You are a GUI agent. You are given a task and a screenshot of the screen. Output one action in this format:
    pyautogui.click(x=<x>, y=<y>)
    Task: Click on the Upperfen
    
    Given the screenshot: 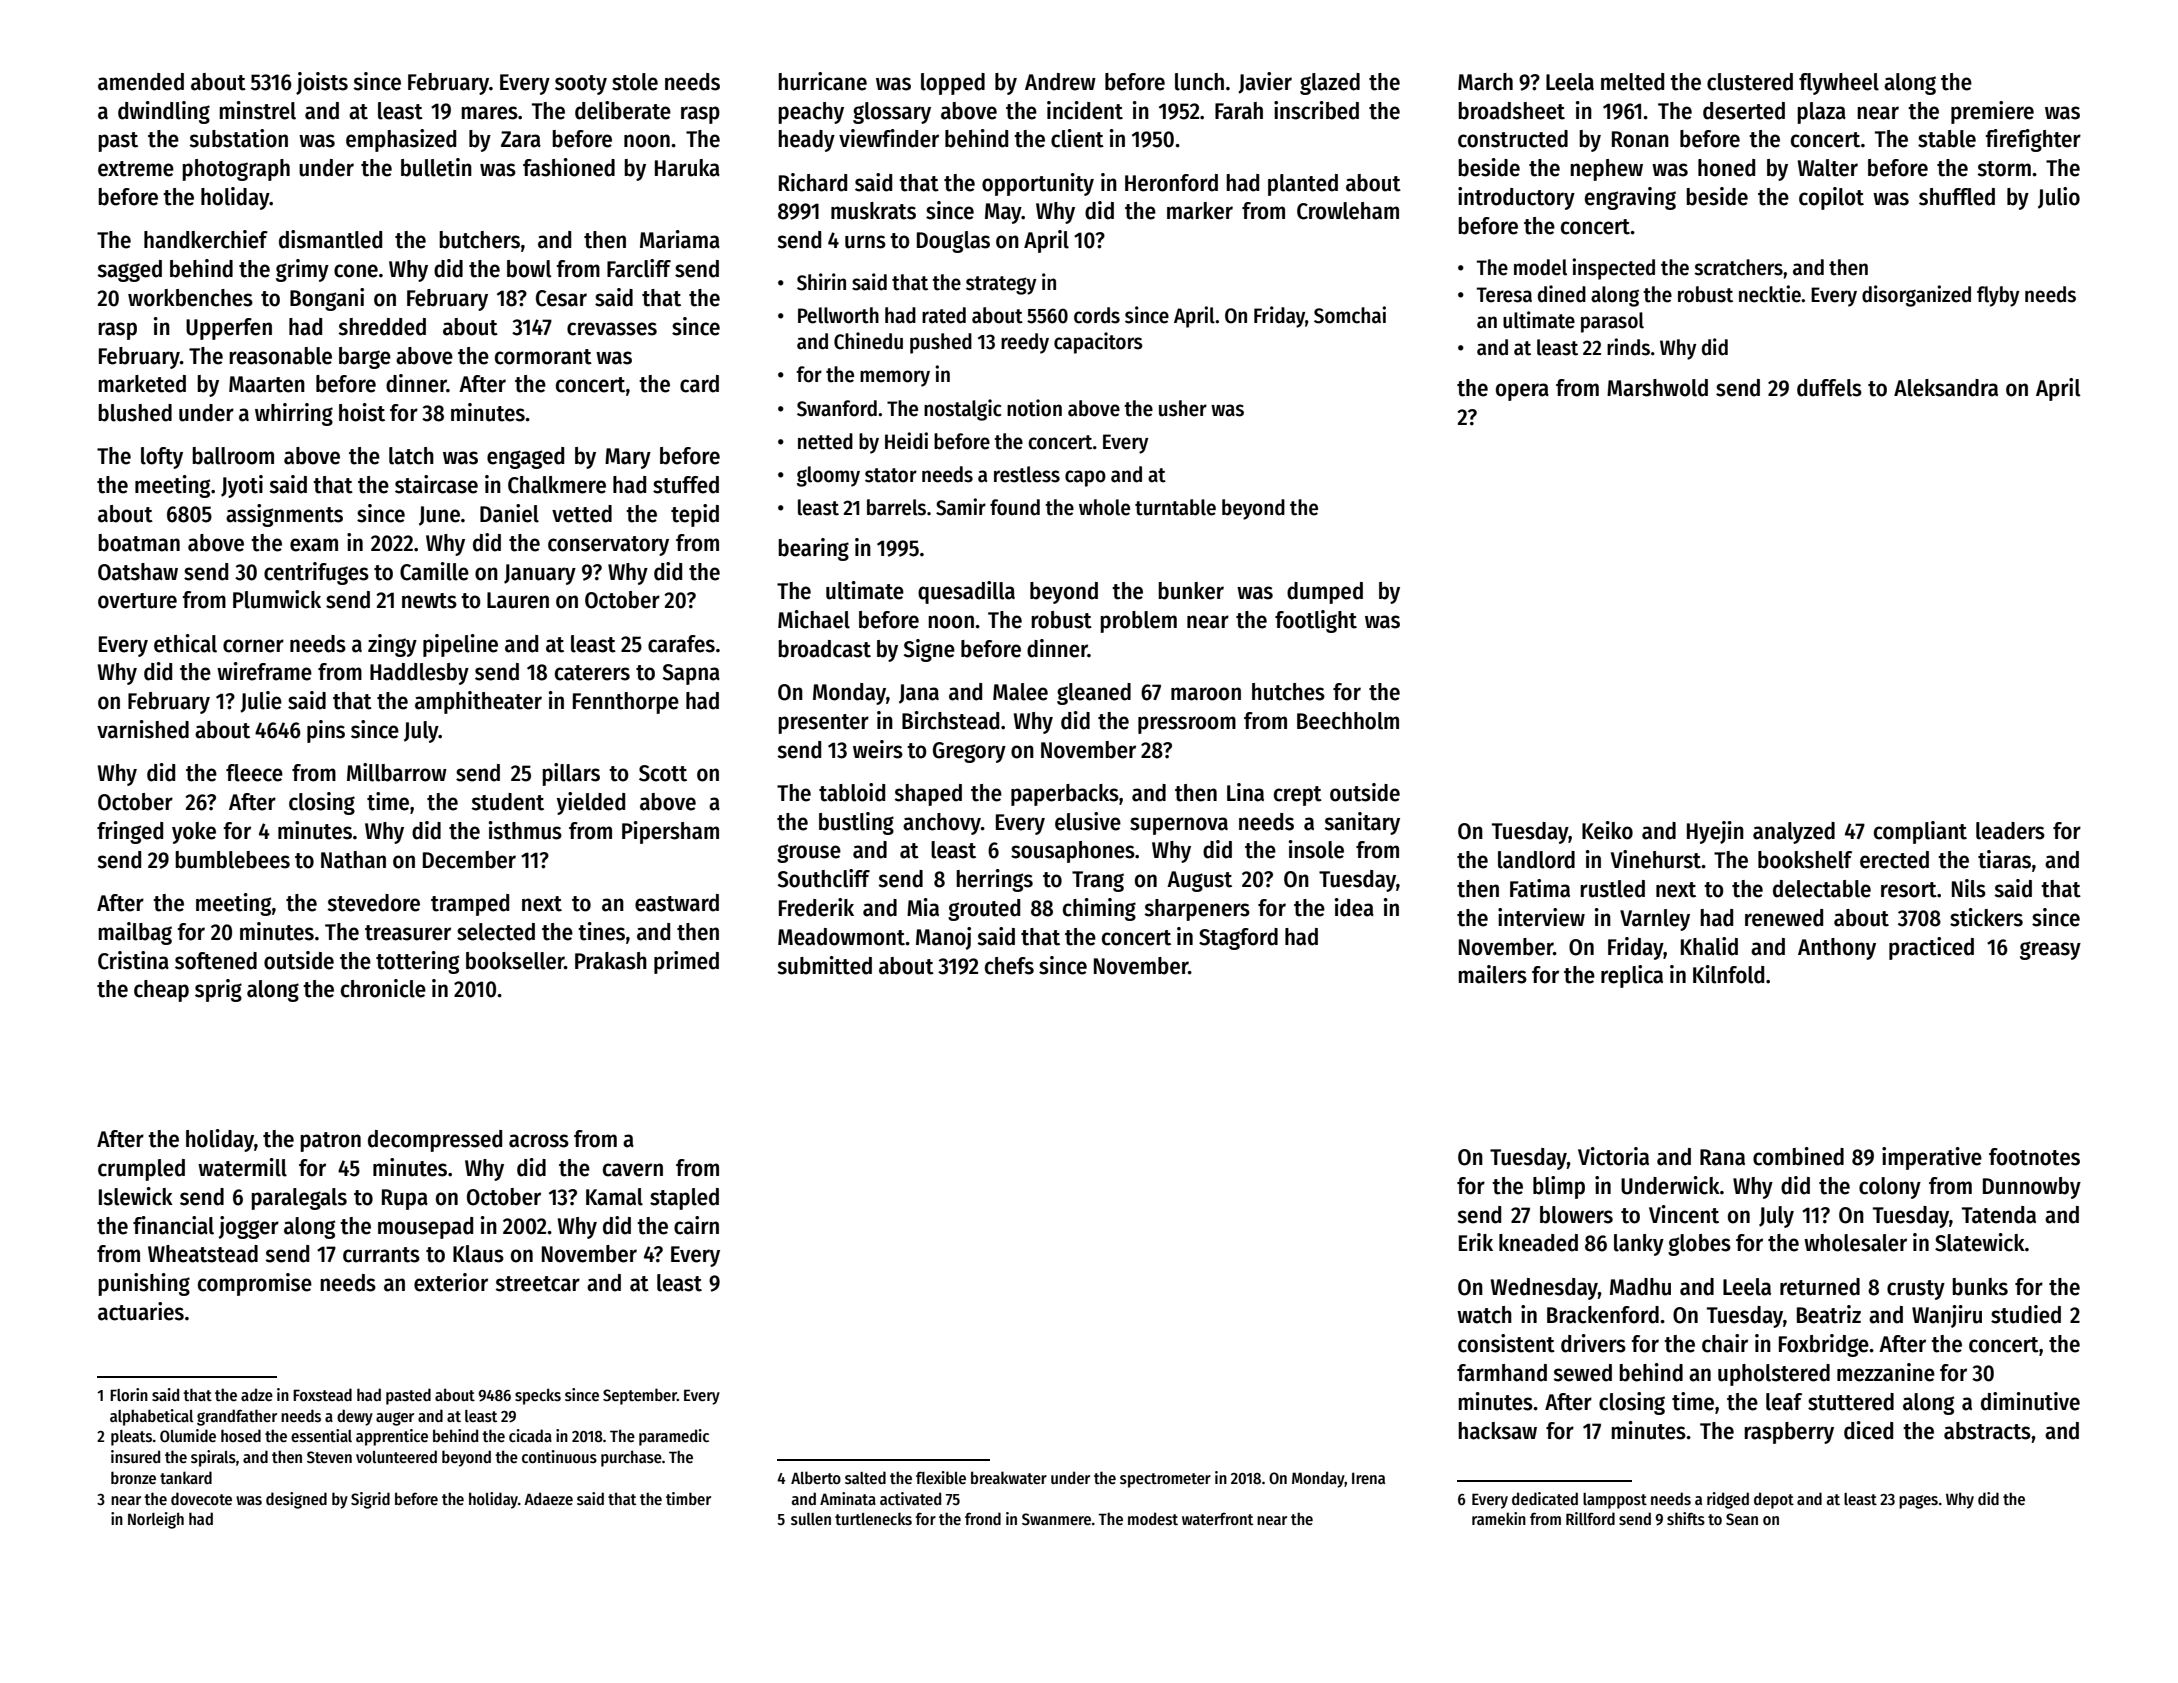 What is the action you would take?
    pyautogui.click(x=229, y=329)
